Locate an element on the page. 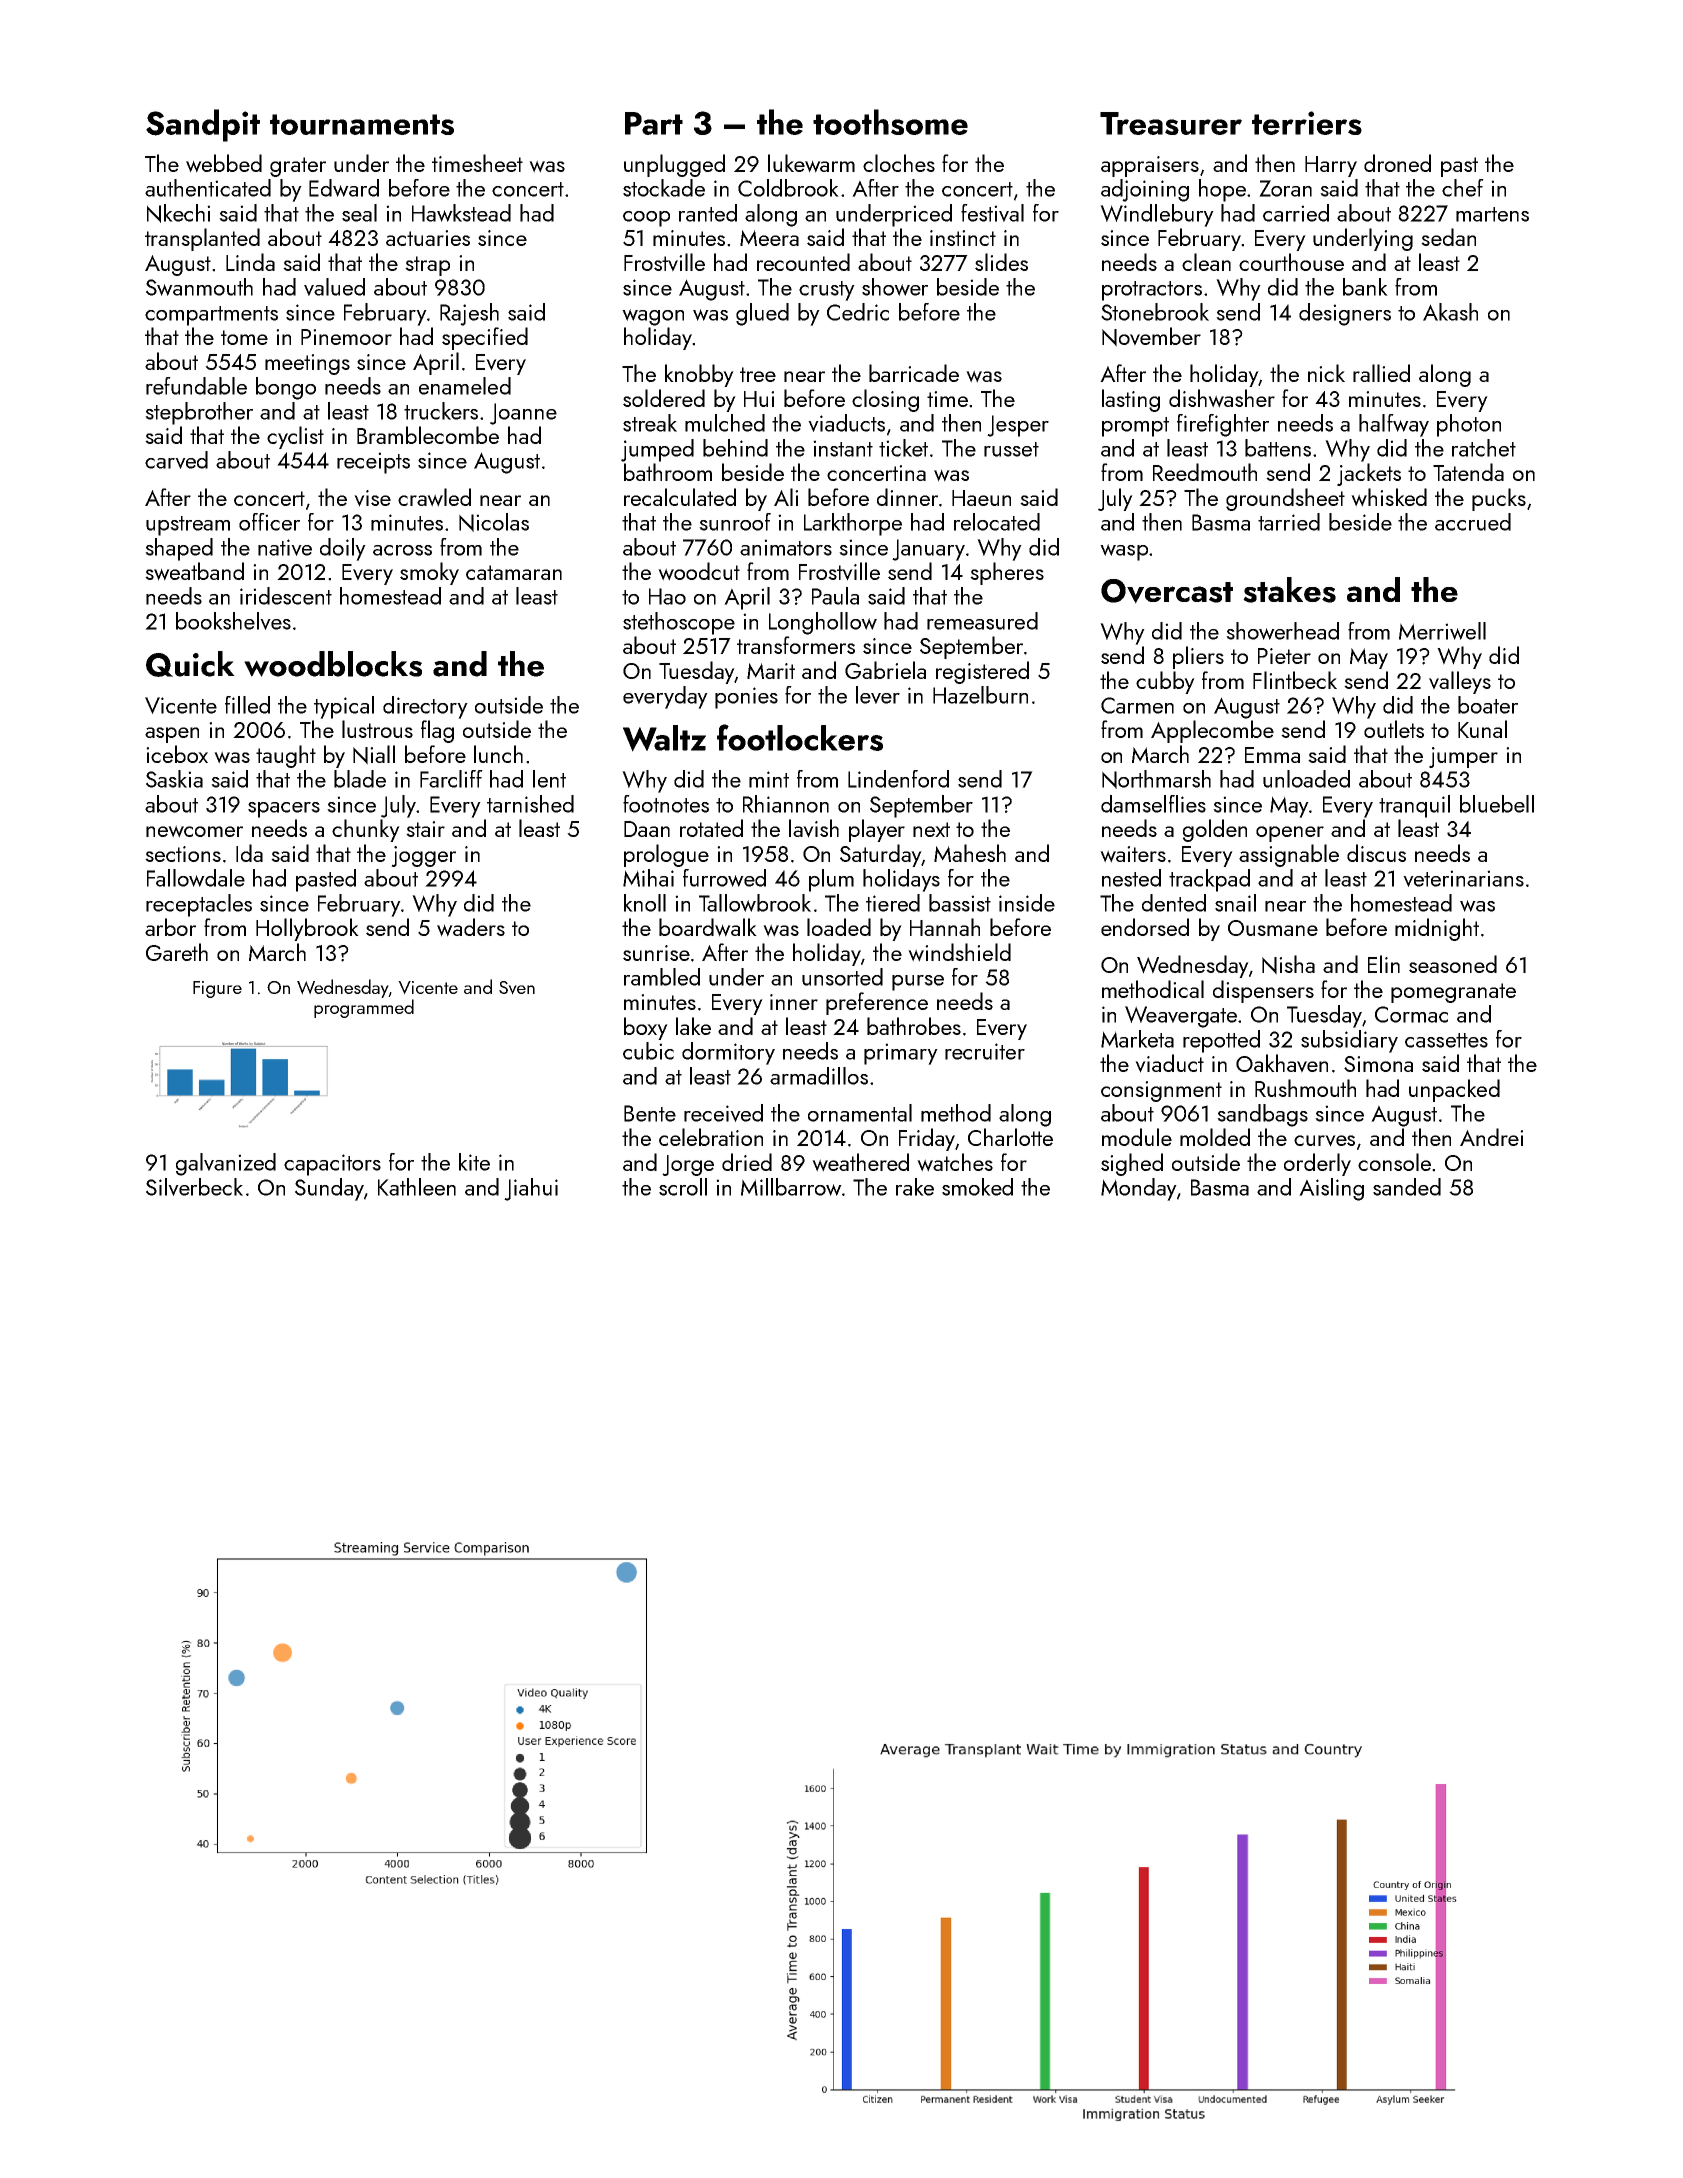  sunroof is located at coordinates (735, 522).
